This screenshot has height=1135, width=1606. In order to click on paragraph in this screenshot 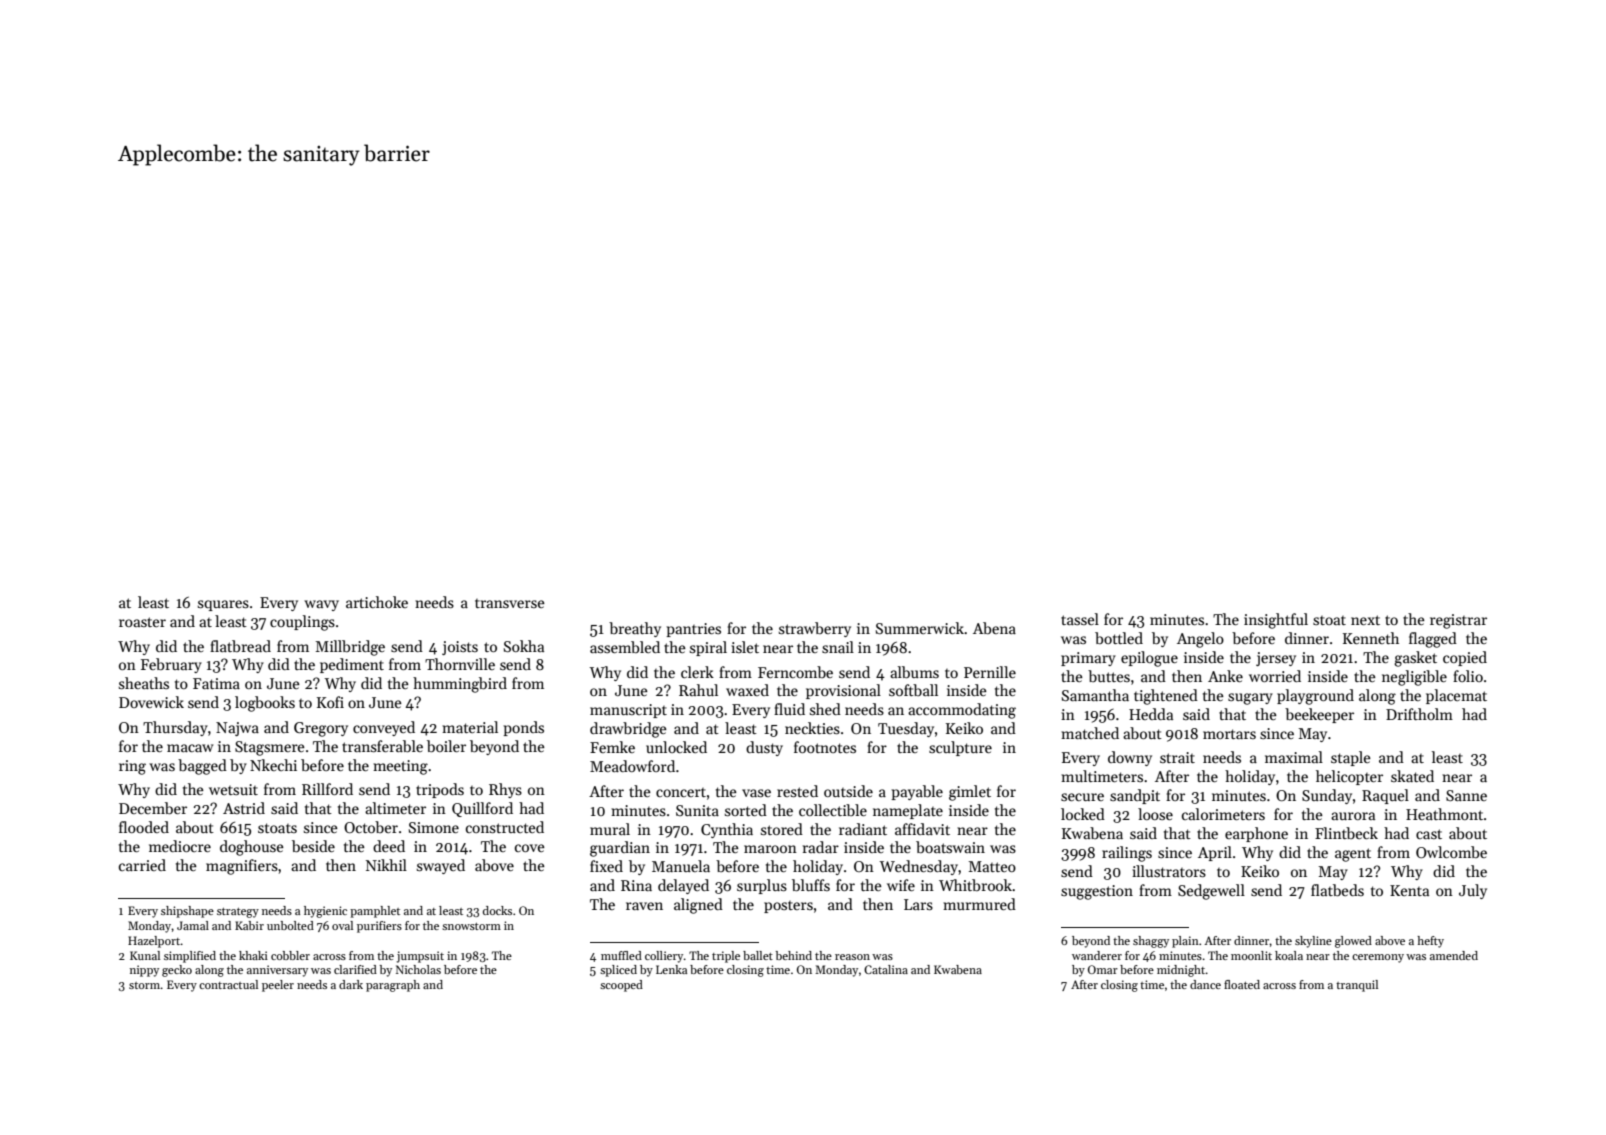, I will do `click(393, 986)`.
